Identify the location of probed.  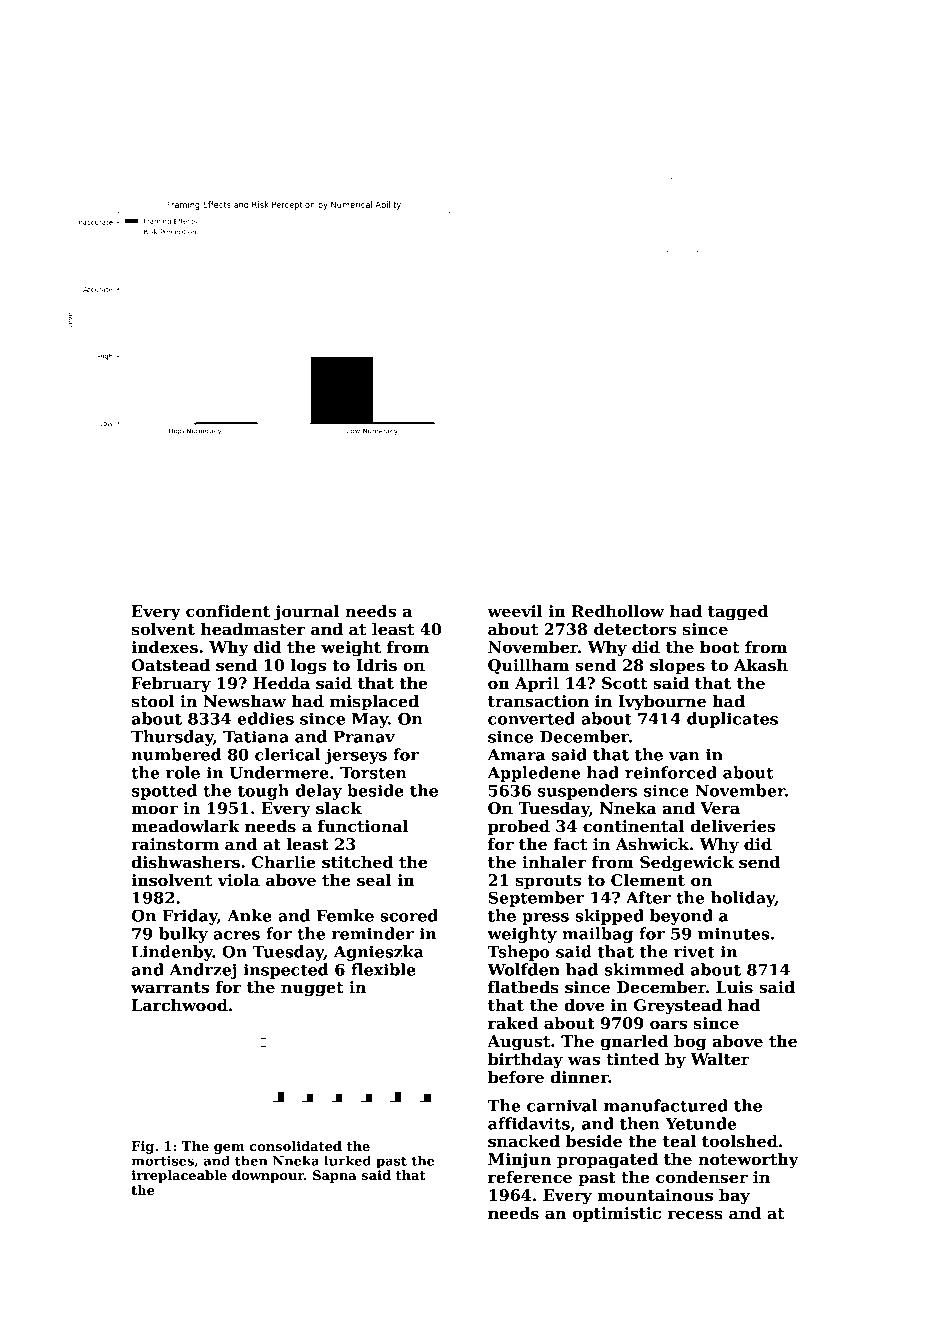
(519, 827).
